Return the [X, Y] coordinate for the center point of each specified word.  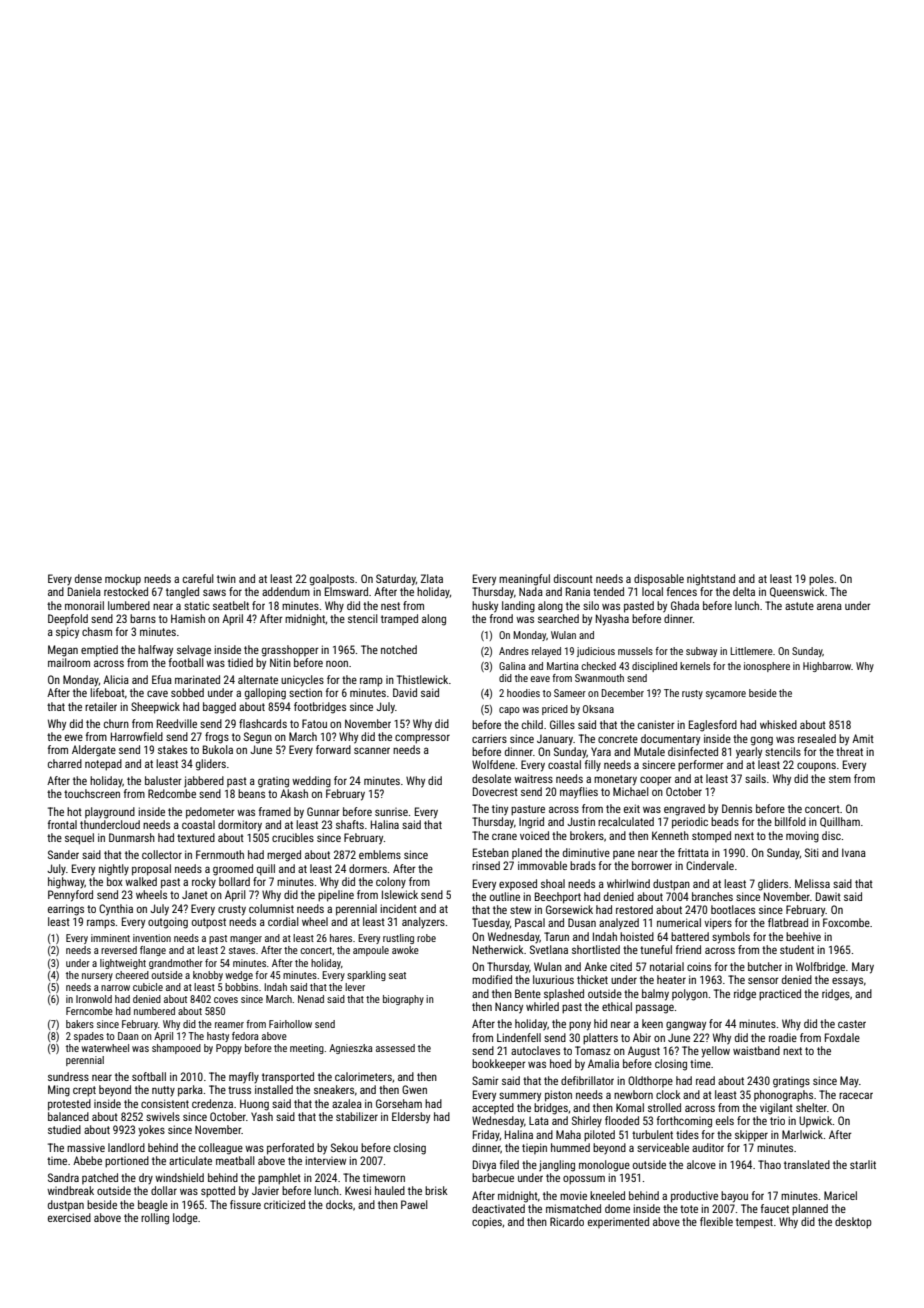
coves [226, 1000]
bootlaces [733, 909]
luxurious [553, 979]
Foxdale [842, 1037]
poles [821, 580]
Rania [578, 591]
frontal [62, 824]
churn [116, 723]
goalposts [332, 580]
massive [86, 1147]
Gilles [562, 724]
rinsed [486, 865]
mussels [635, 651]
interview [325, 1160]
